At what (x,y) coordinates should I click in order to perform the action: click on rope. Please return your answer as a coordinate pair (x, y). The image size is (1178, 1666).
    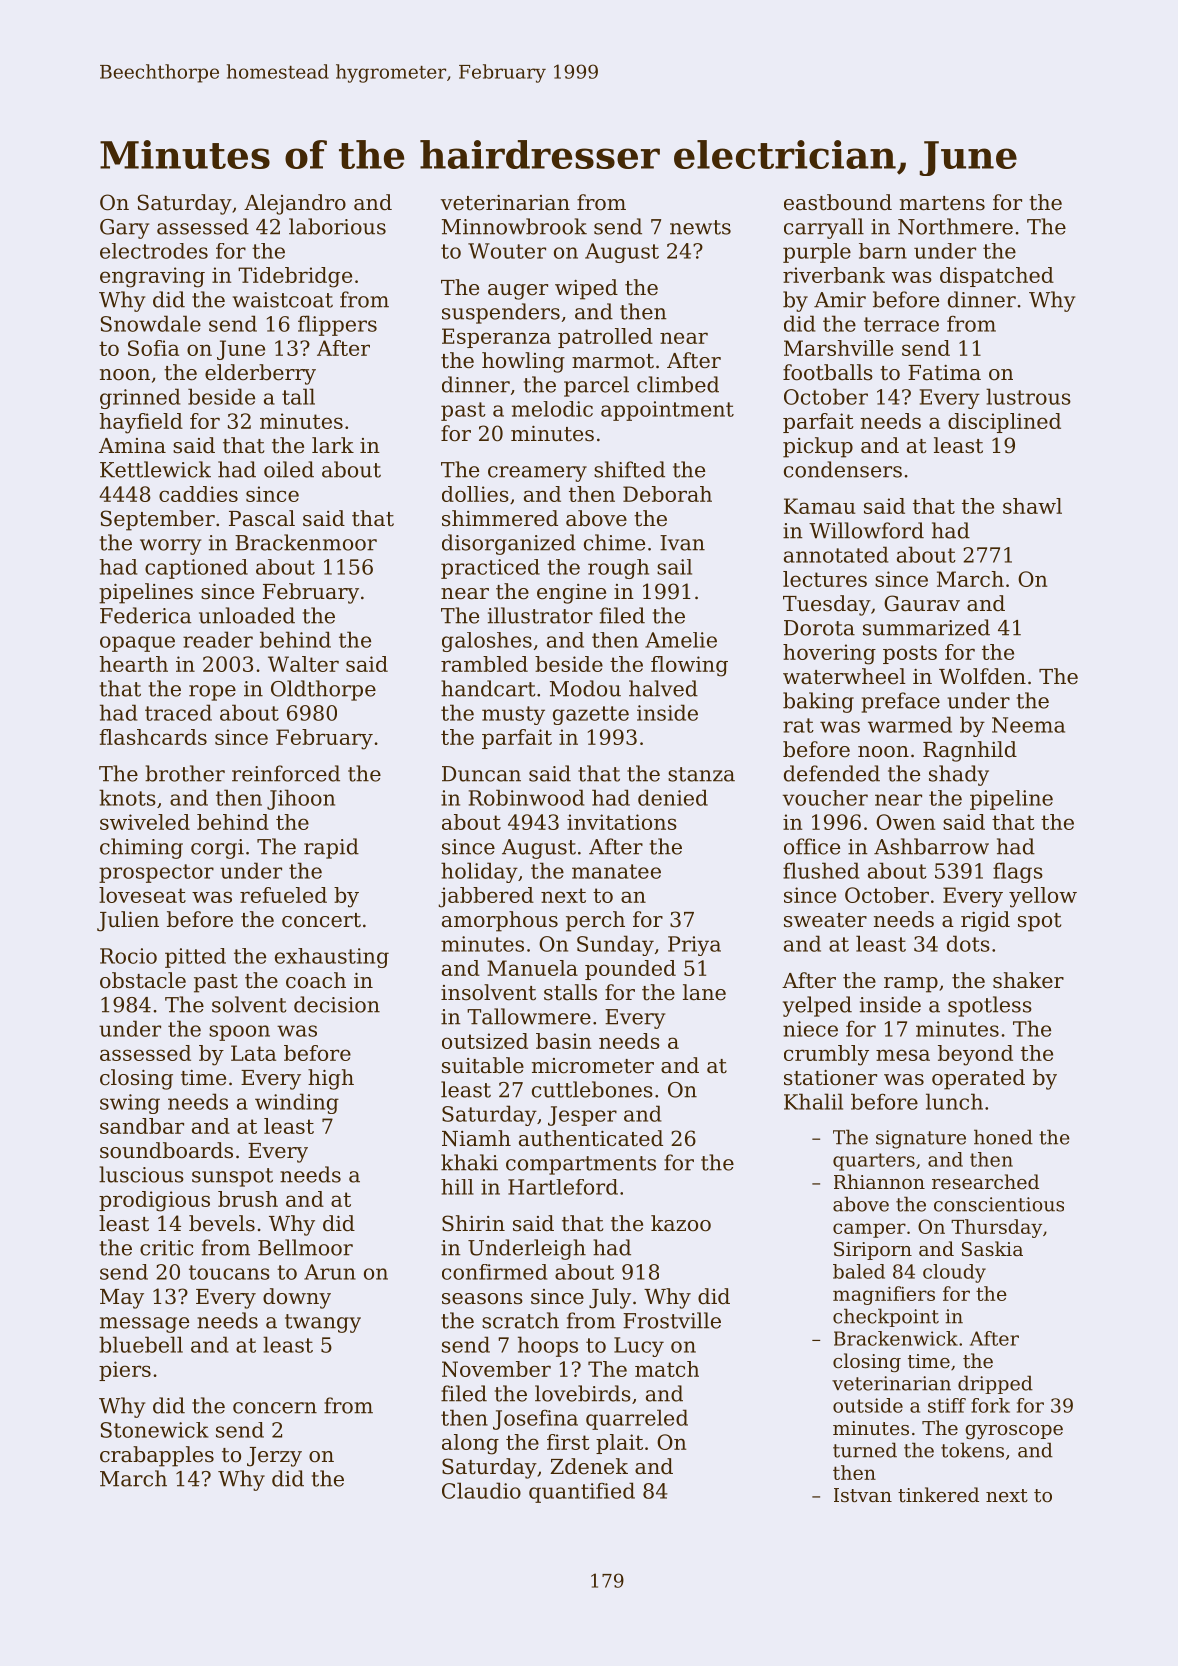
    Looking at the image, I should click on (212, 693).
